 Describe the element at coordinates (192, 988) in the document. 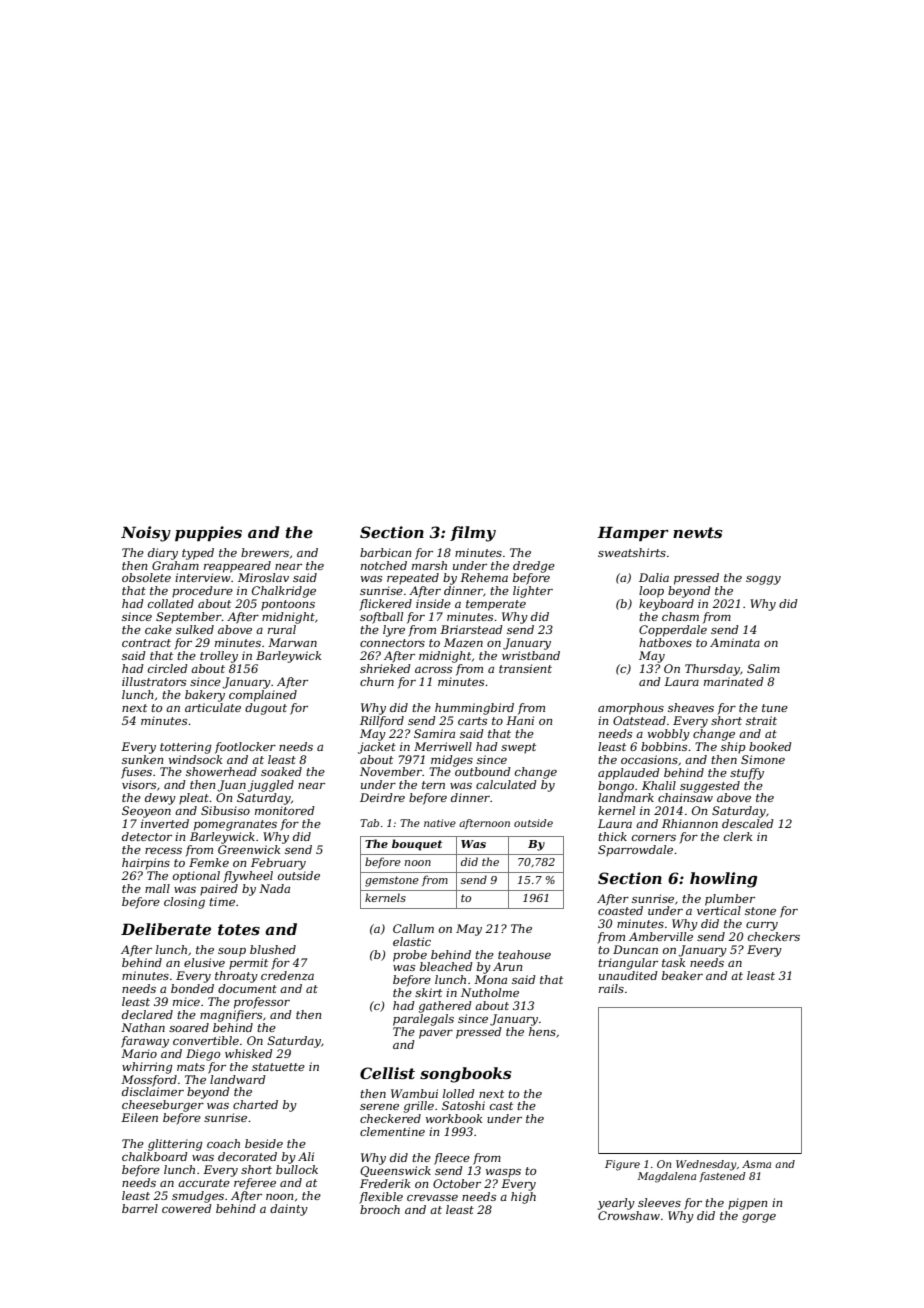

I see `bonded` at that location.
